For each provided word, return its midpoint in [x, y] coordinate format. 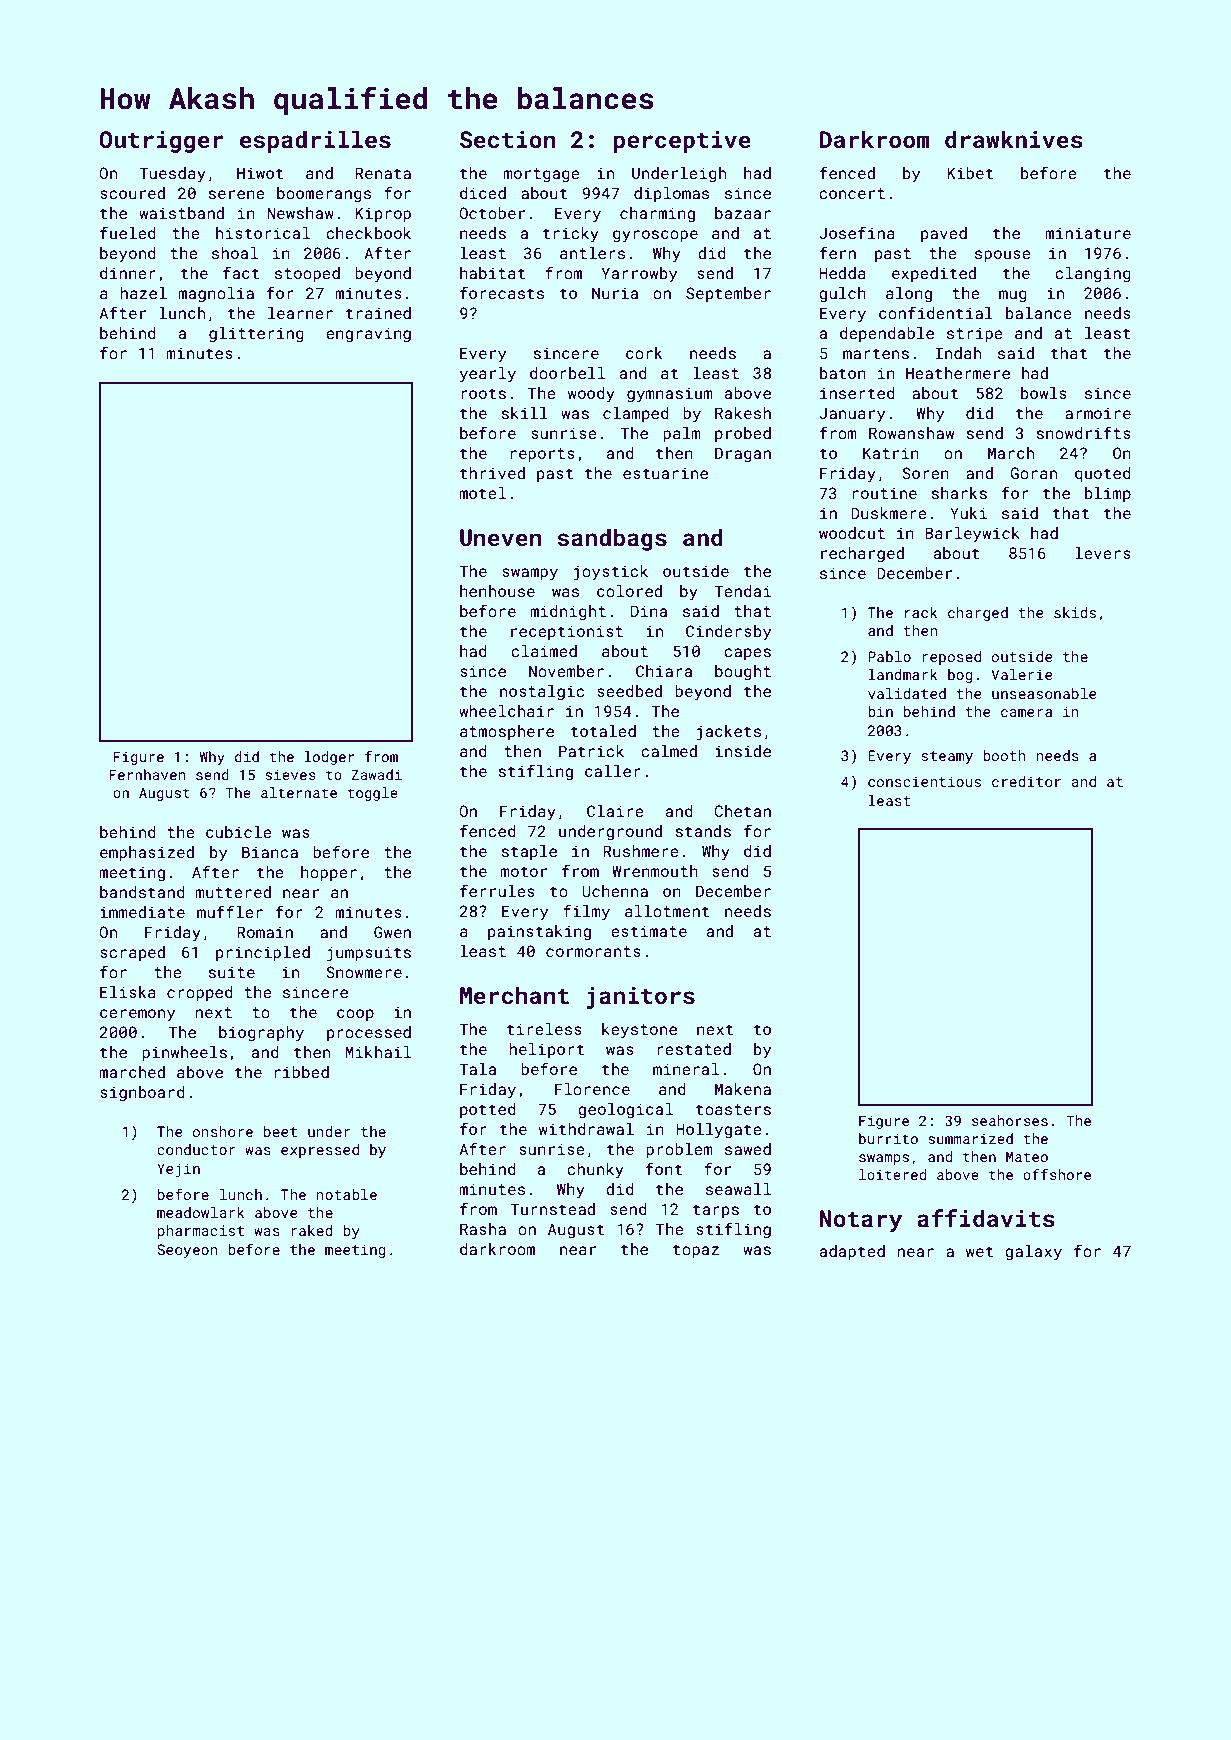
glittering [256, 335]
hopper [329, 874]
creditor [1026, 781]
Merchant [514, 995]
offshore [1057, 1174]
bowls [1044, 393]
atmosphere [507, 732]
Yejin [178, 1170]
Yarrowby [639, 275]
